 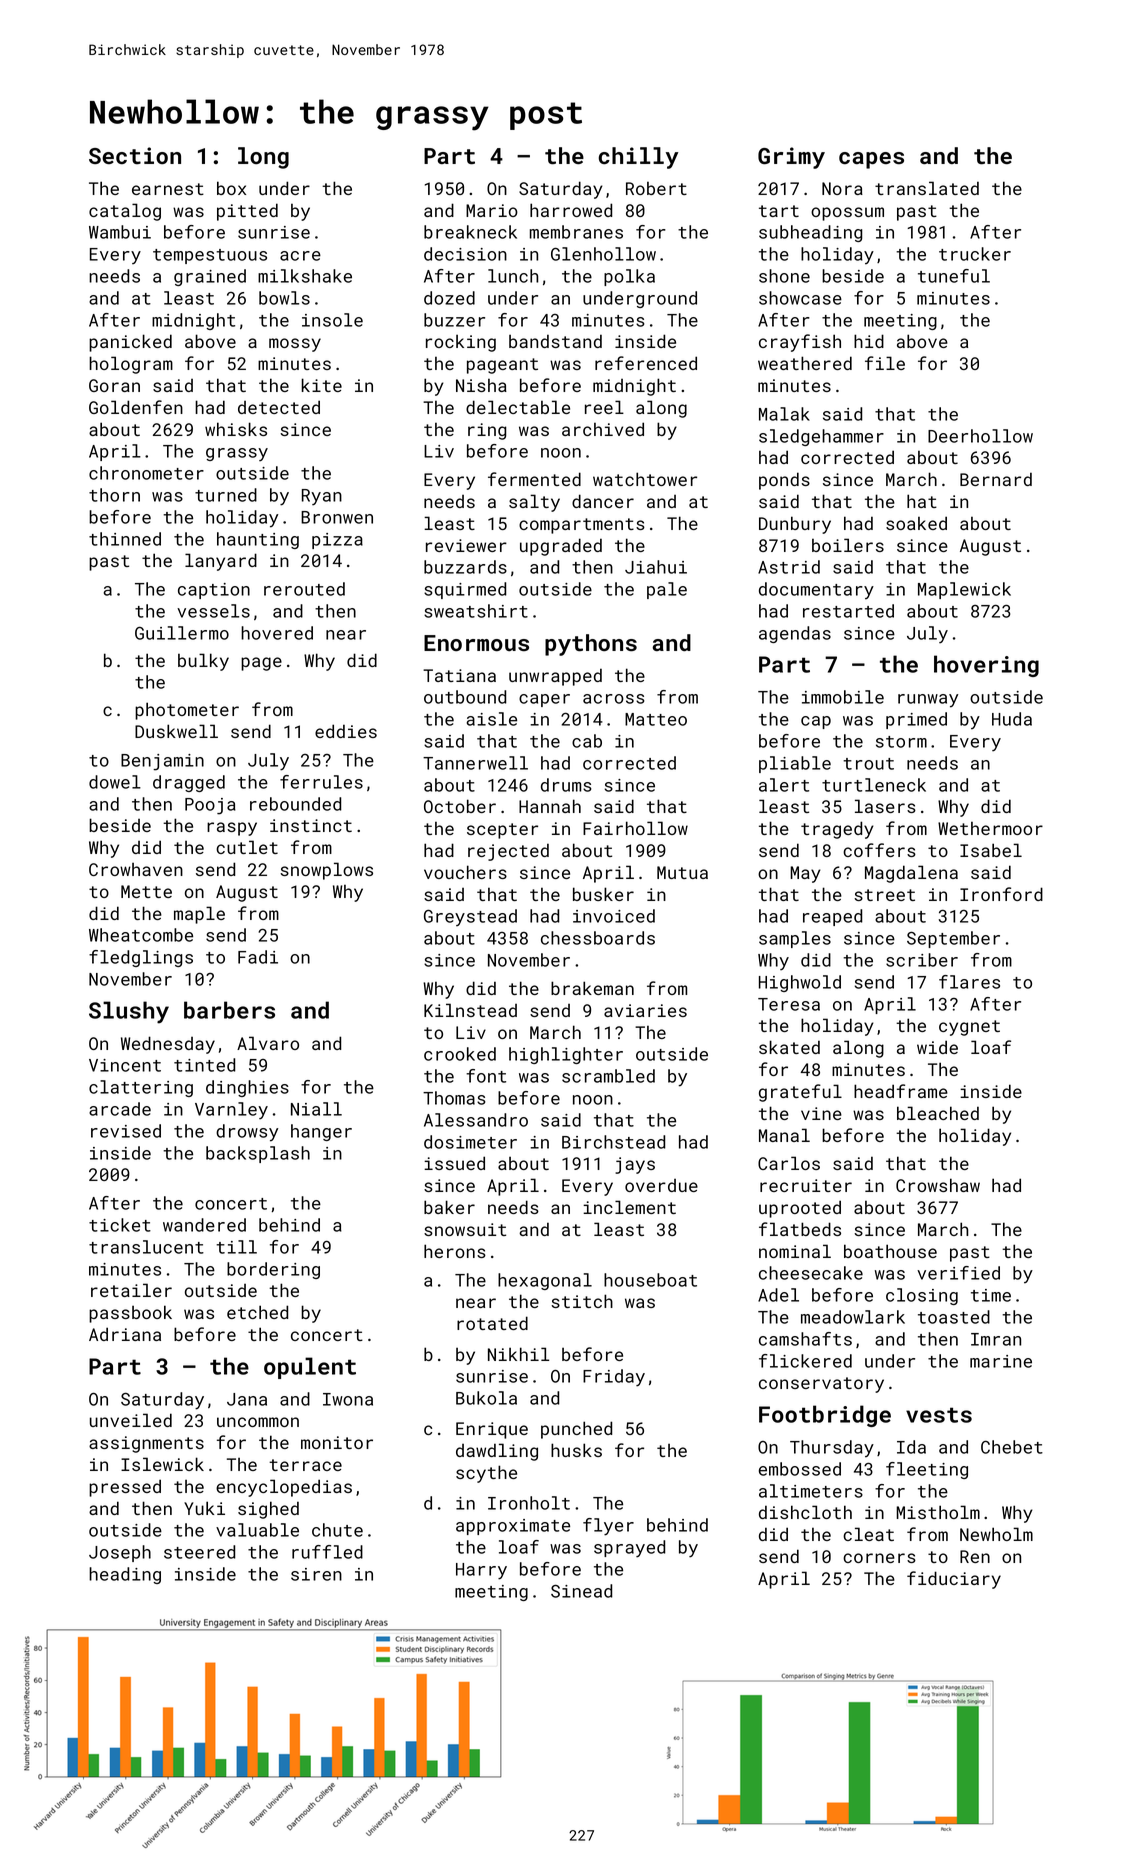 I want to click on Crowhaven, so click(x=136, y=869).
